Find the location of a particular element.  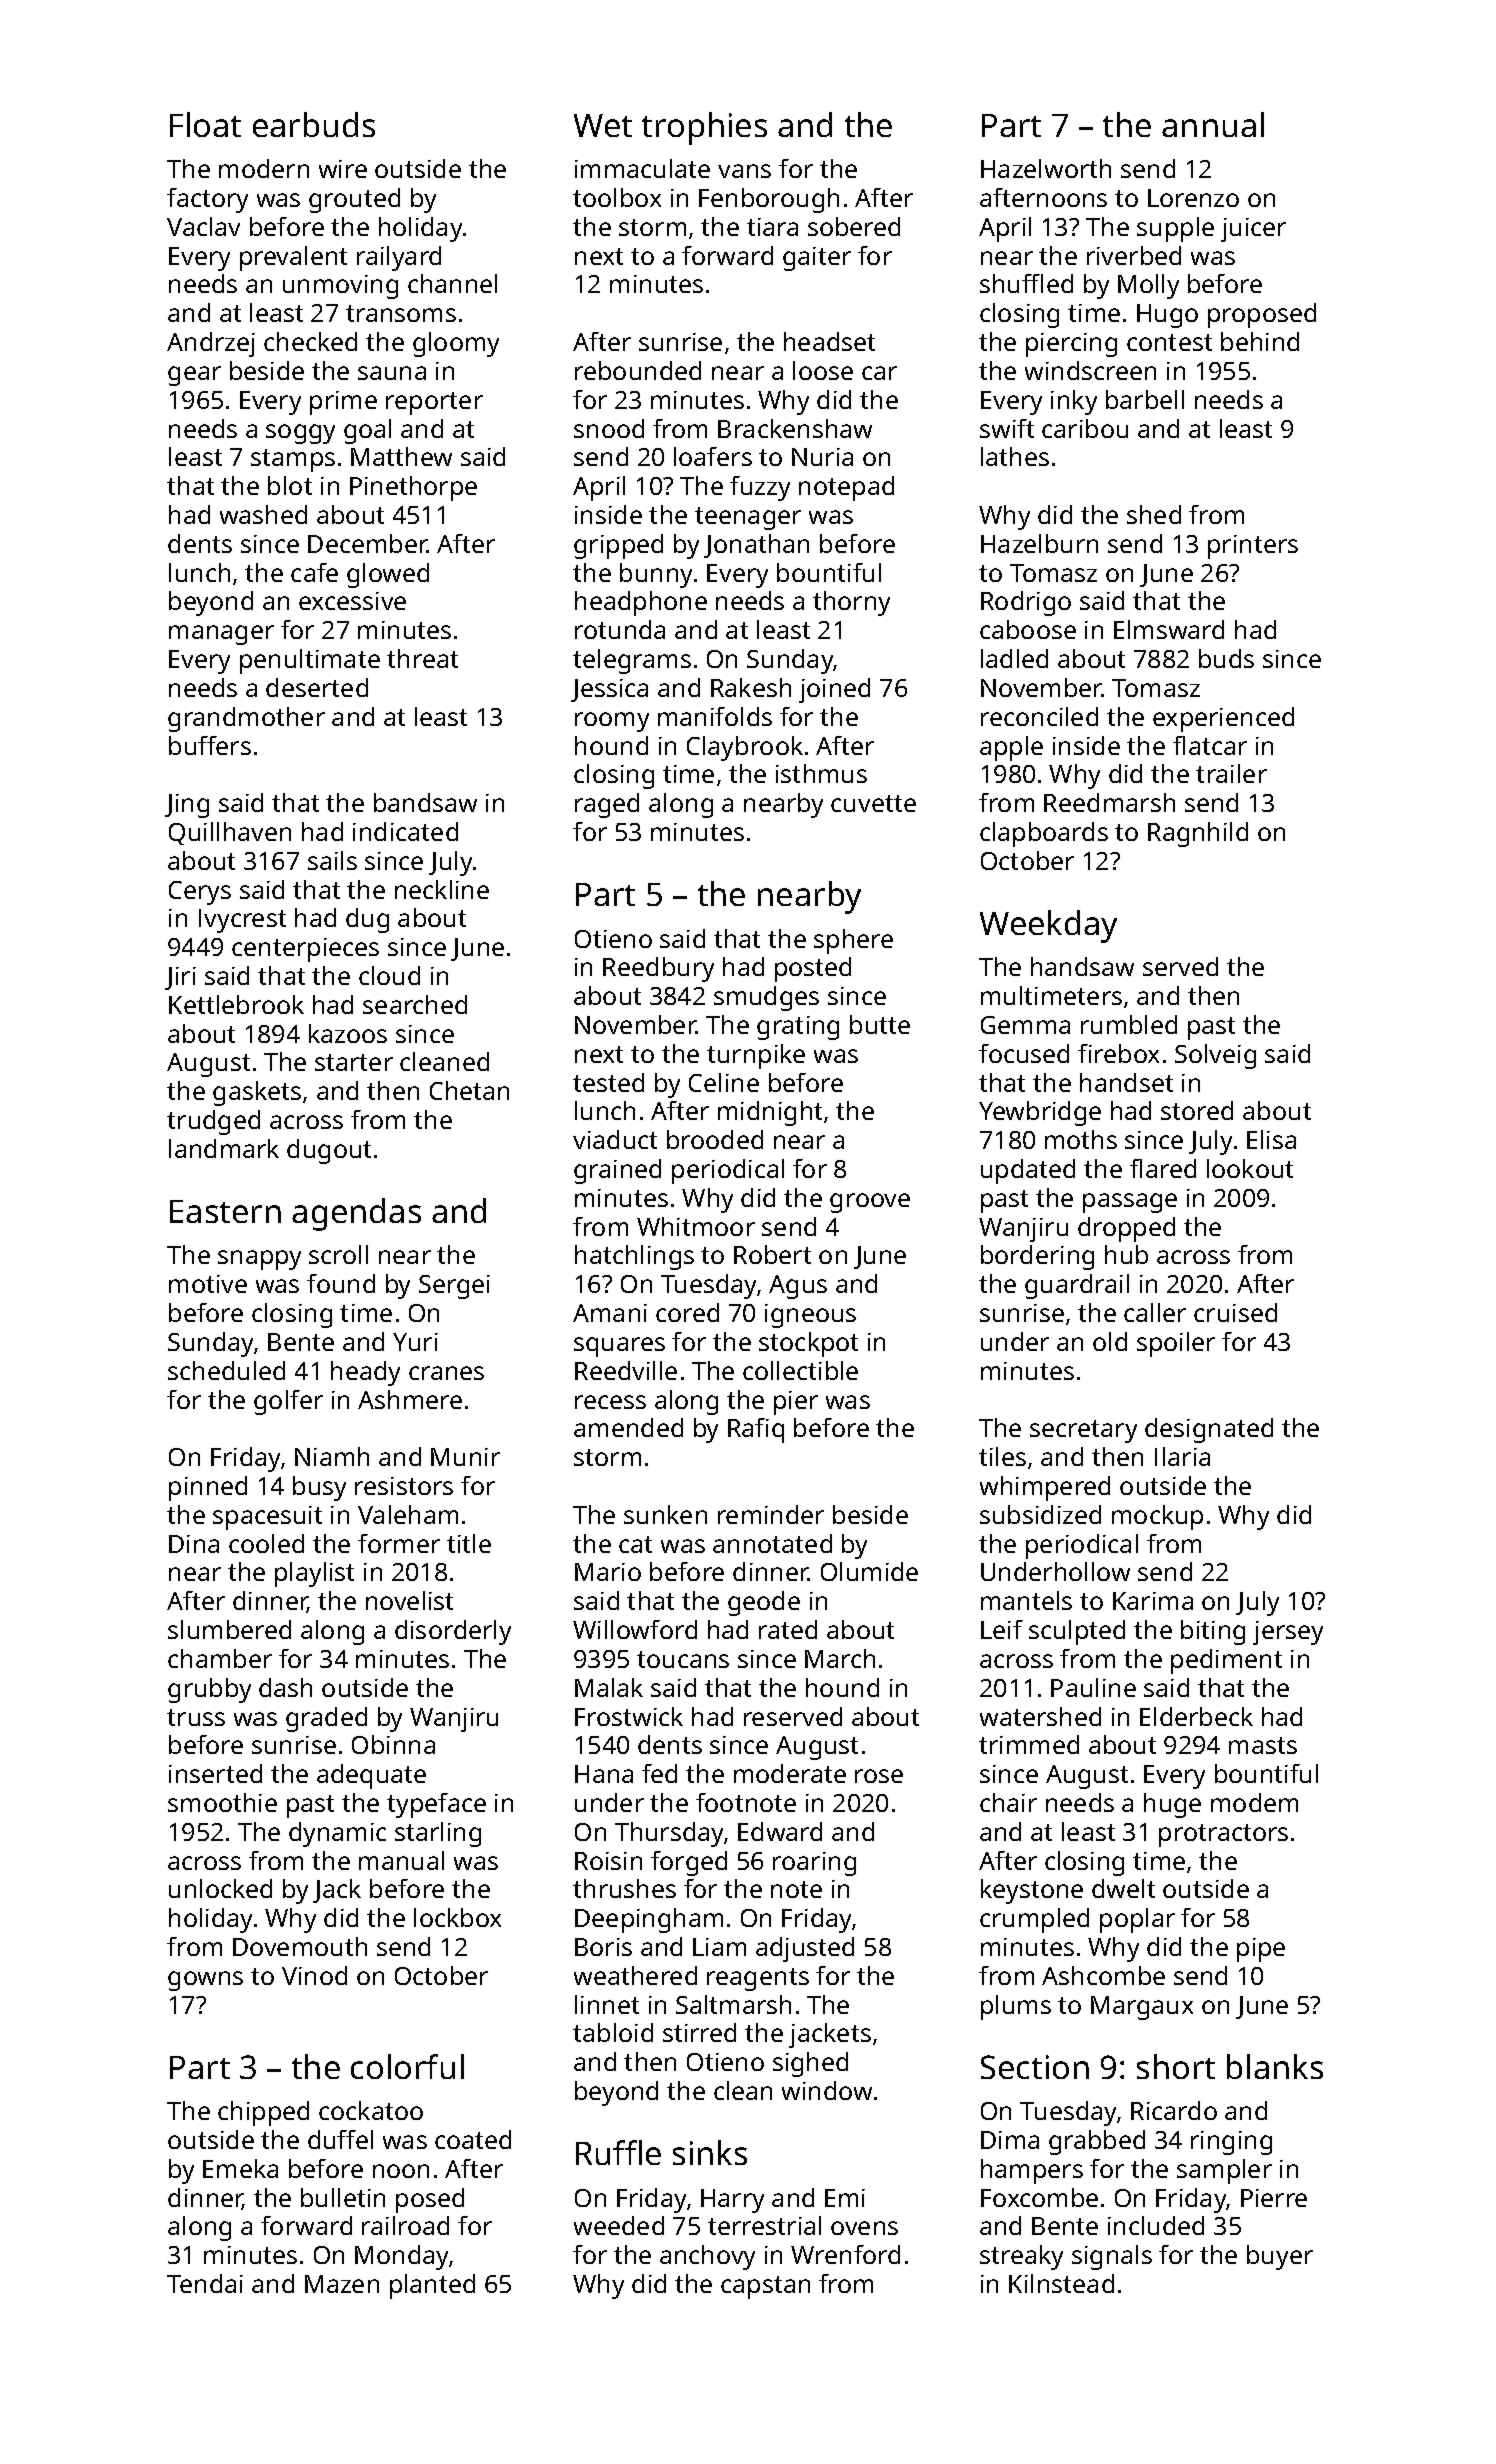

wire is located at coordinates (343, 169).
